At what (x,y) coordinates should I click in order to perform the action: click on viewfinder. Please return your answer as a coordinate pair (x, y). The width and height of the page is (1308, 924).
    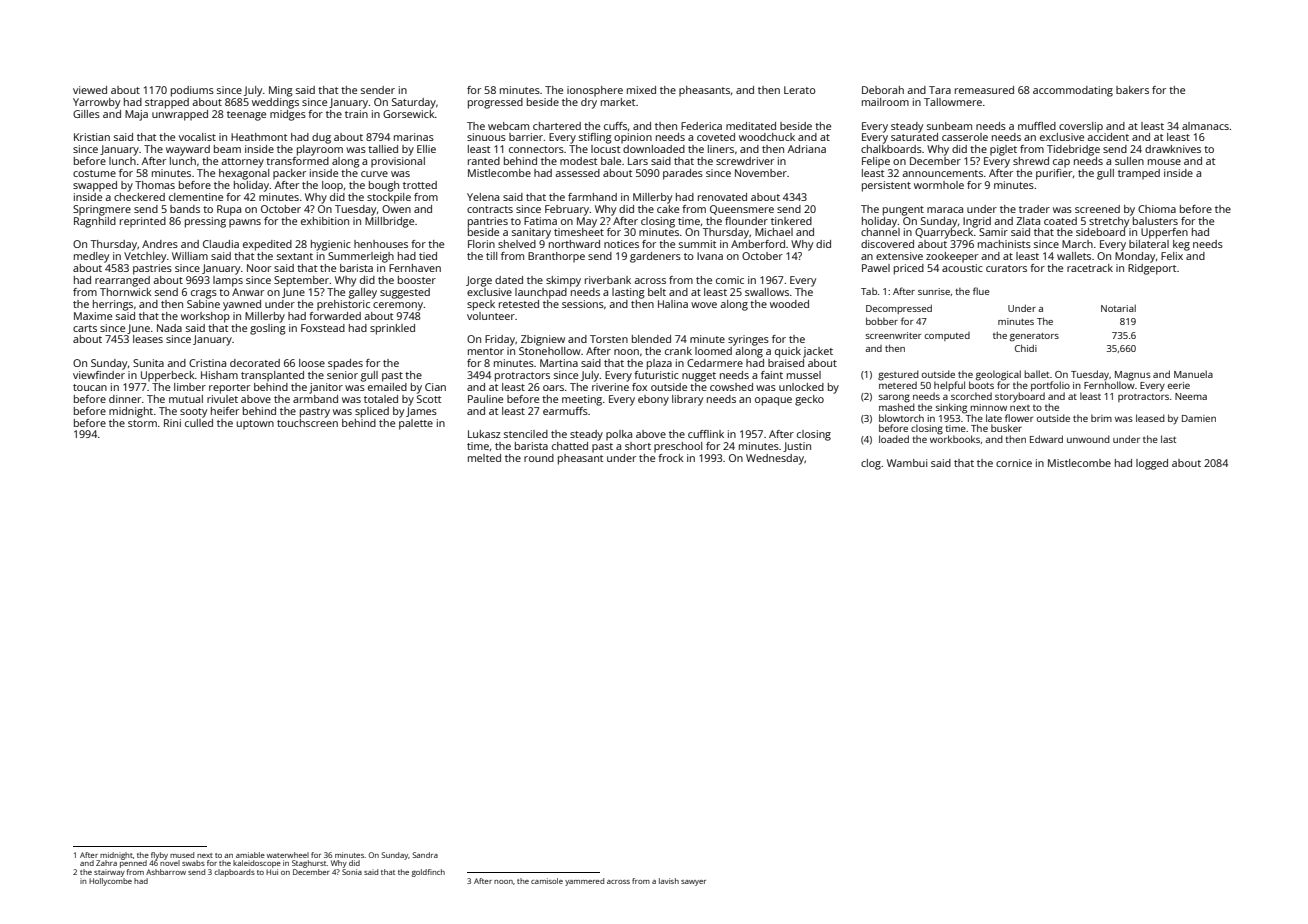
    Looking at the image, I should click on (99, 375).
